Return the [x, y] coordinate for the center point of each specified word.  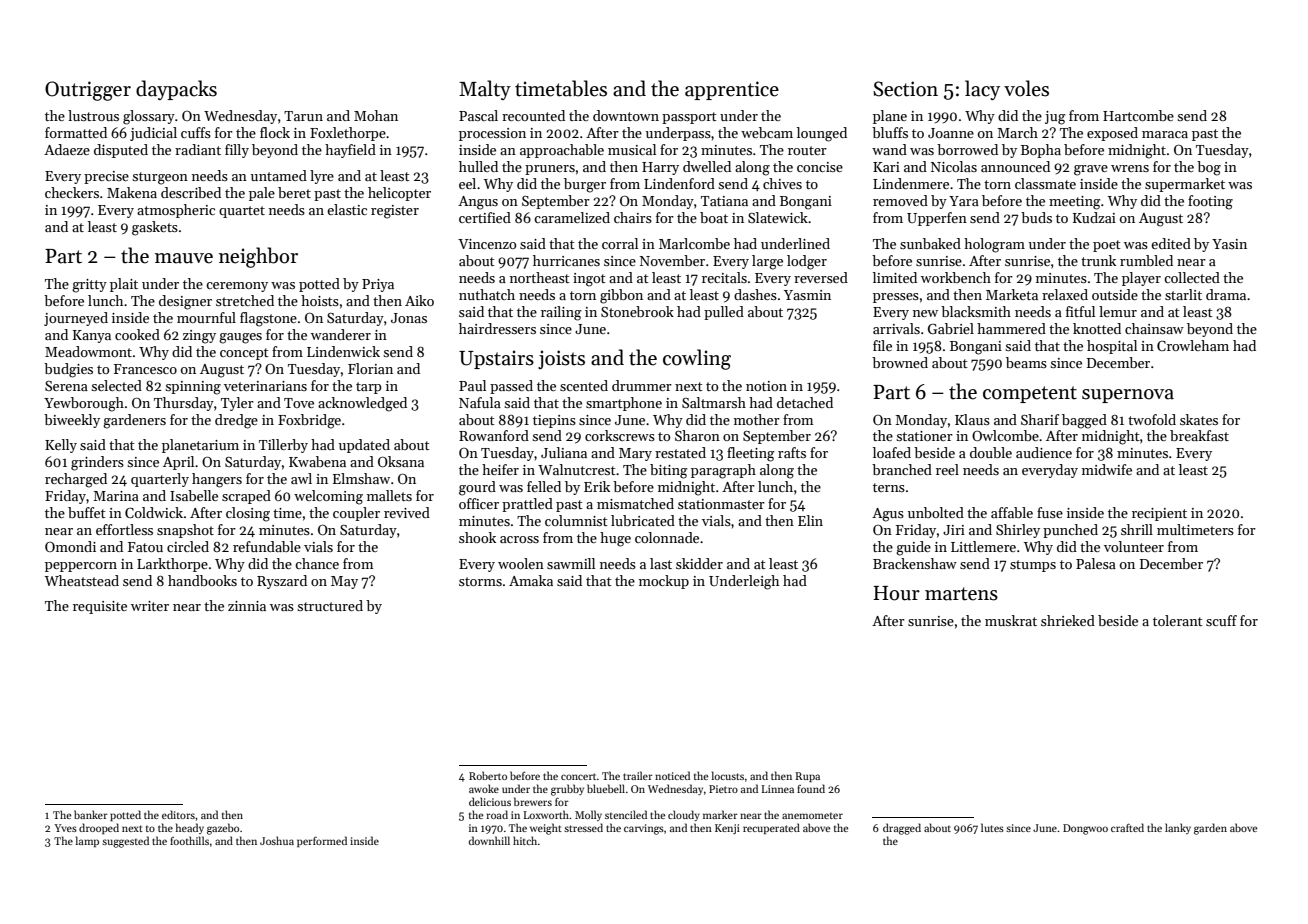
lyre [322, 177]
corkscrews [620, 435]
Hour [896, 593]
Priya [378, 285]
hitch [525, 840]
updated [364, 446]
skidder [699, 563]
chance [317, 563]
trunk [1098, 260]
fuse [1050, 512]
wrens [1130, 168]
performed [322, 841]
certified [485, 217]
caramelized [572, 217]
